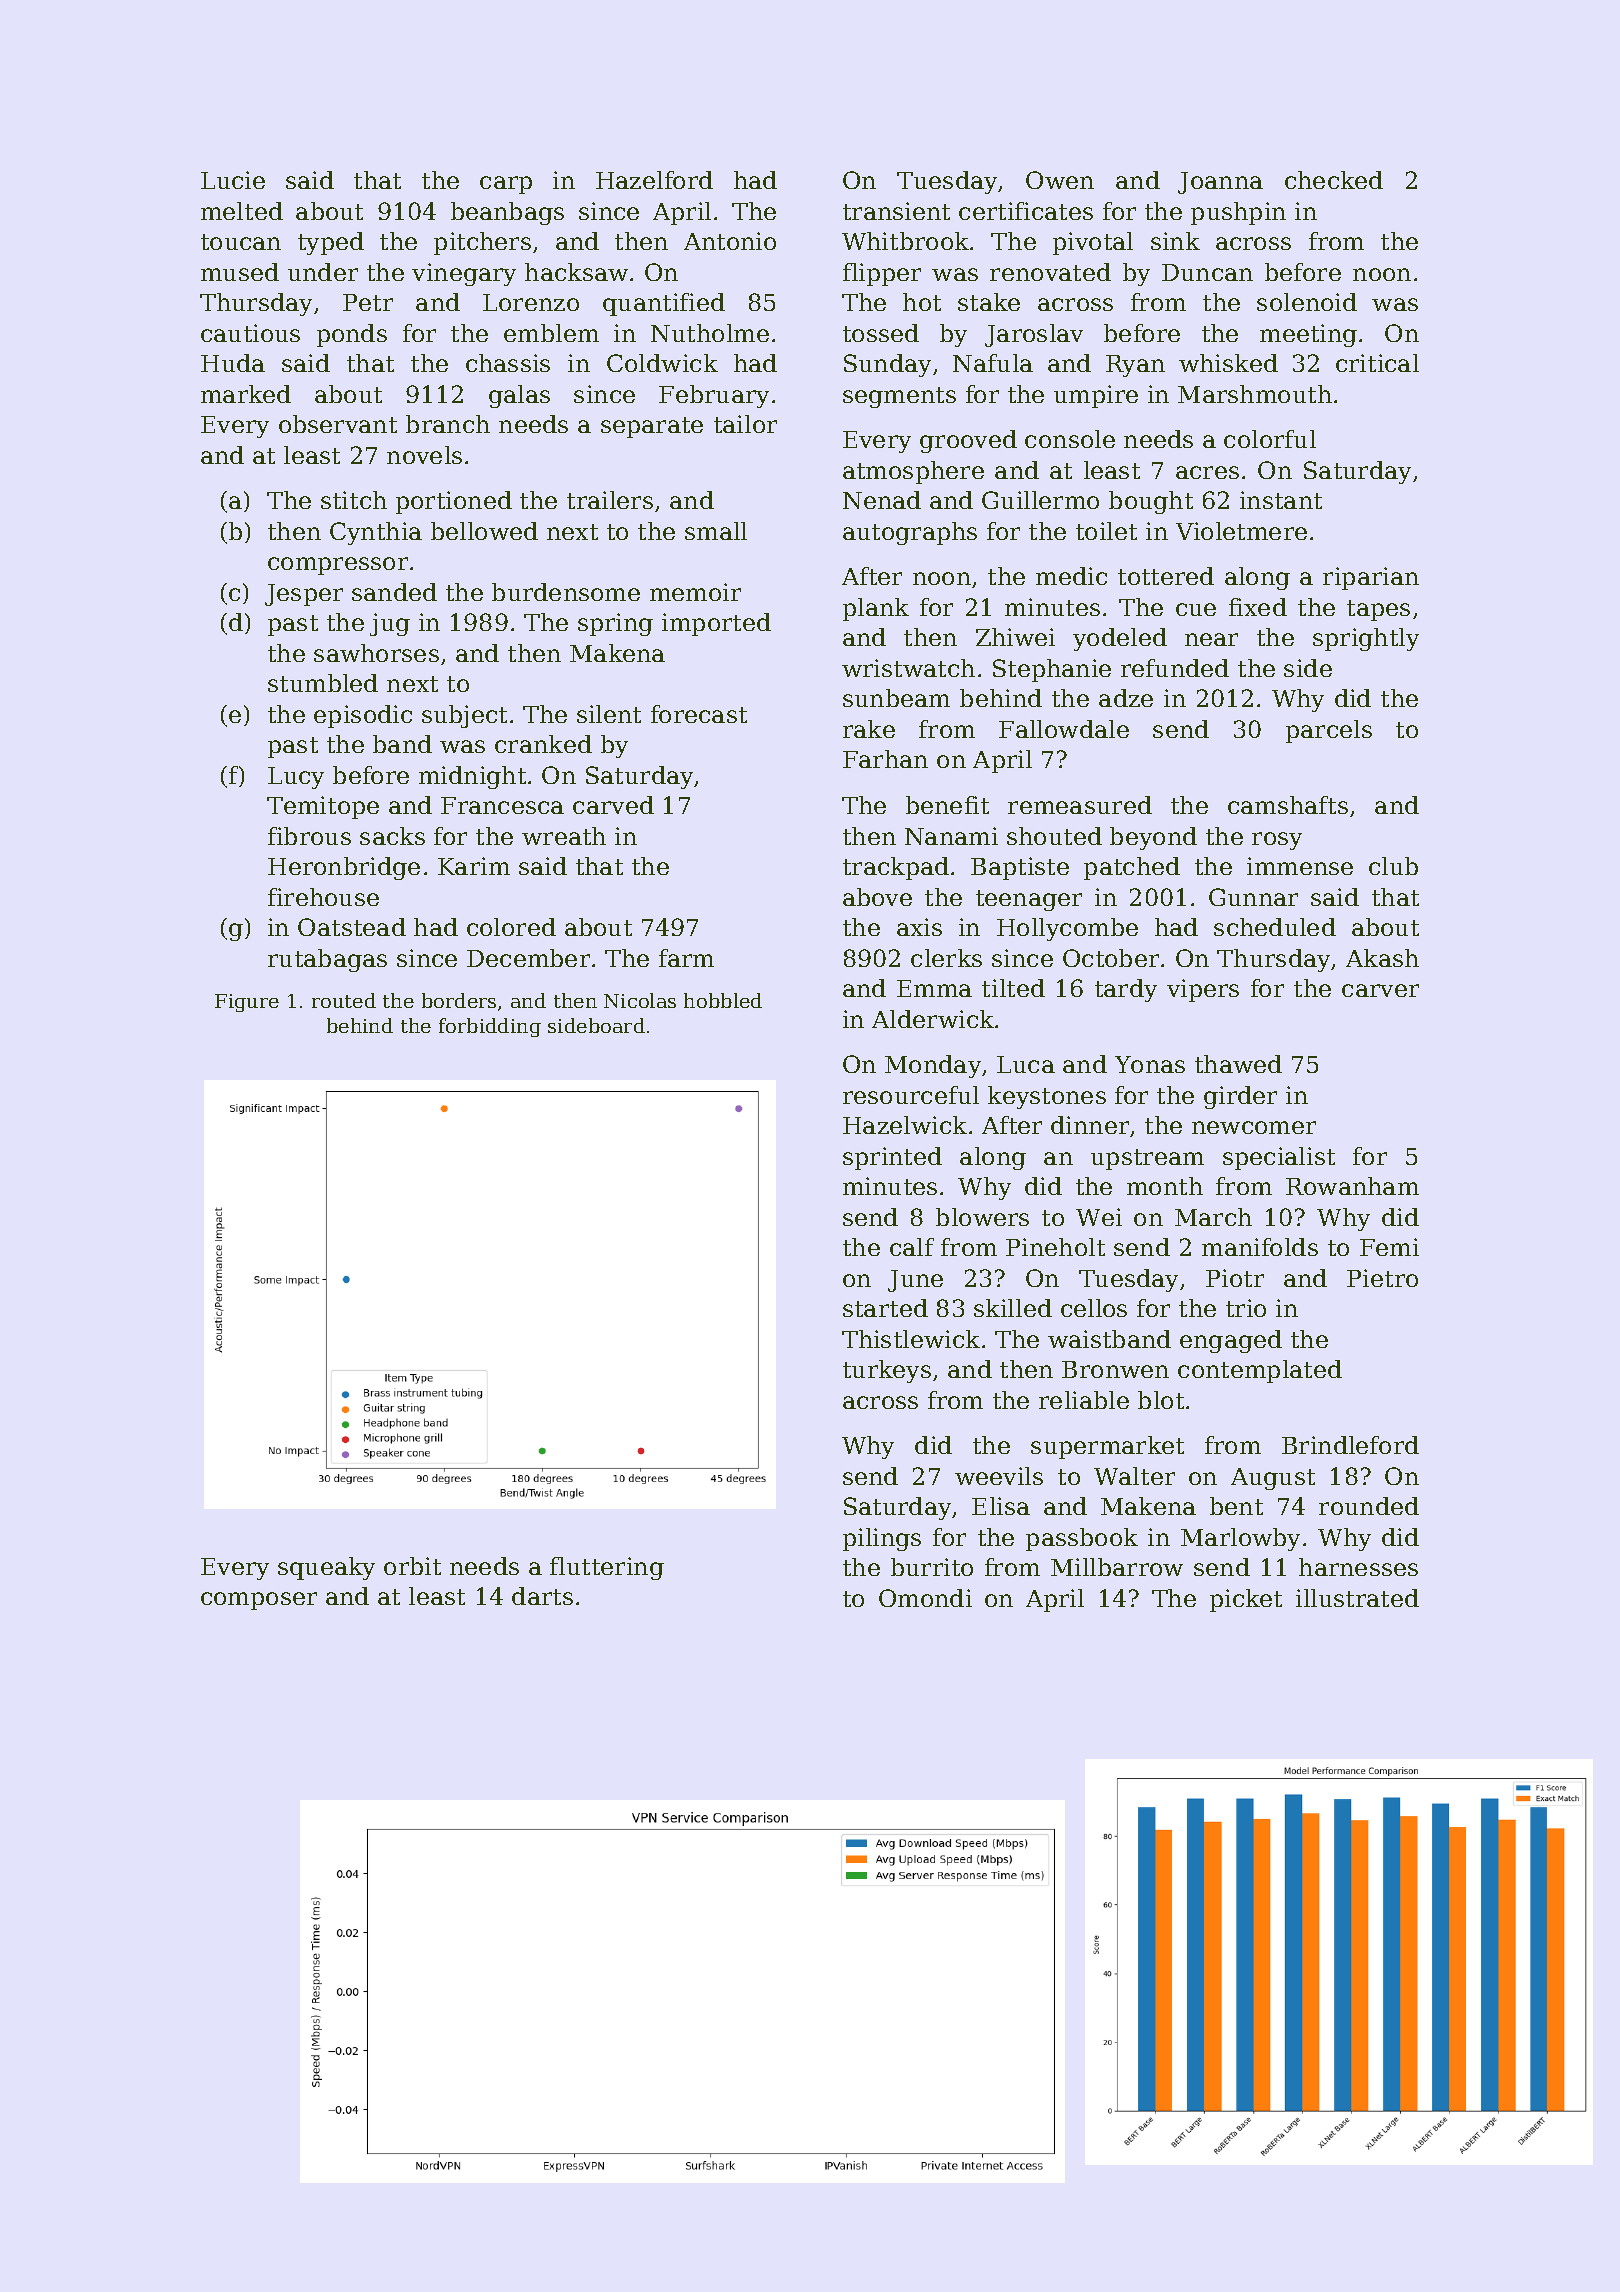 This screenshot has width=1620, height=2292. Describe the element at coordinates (607, 1568) in the screenshot. I see `fluttering` at that location.
